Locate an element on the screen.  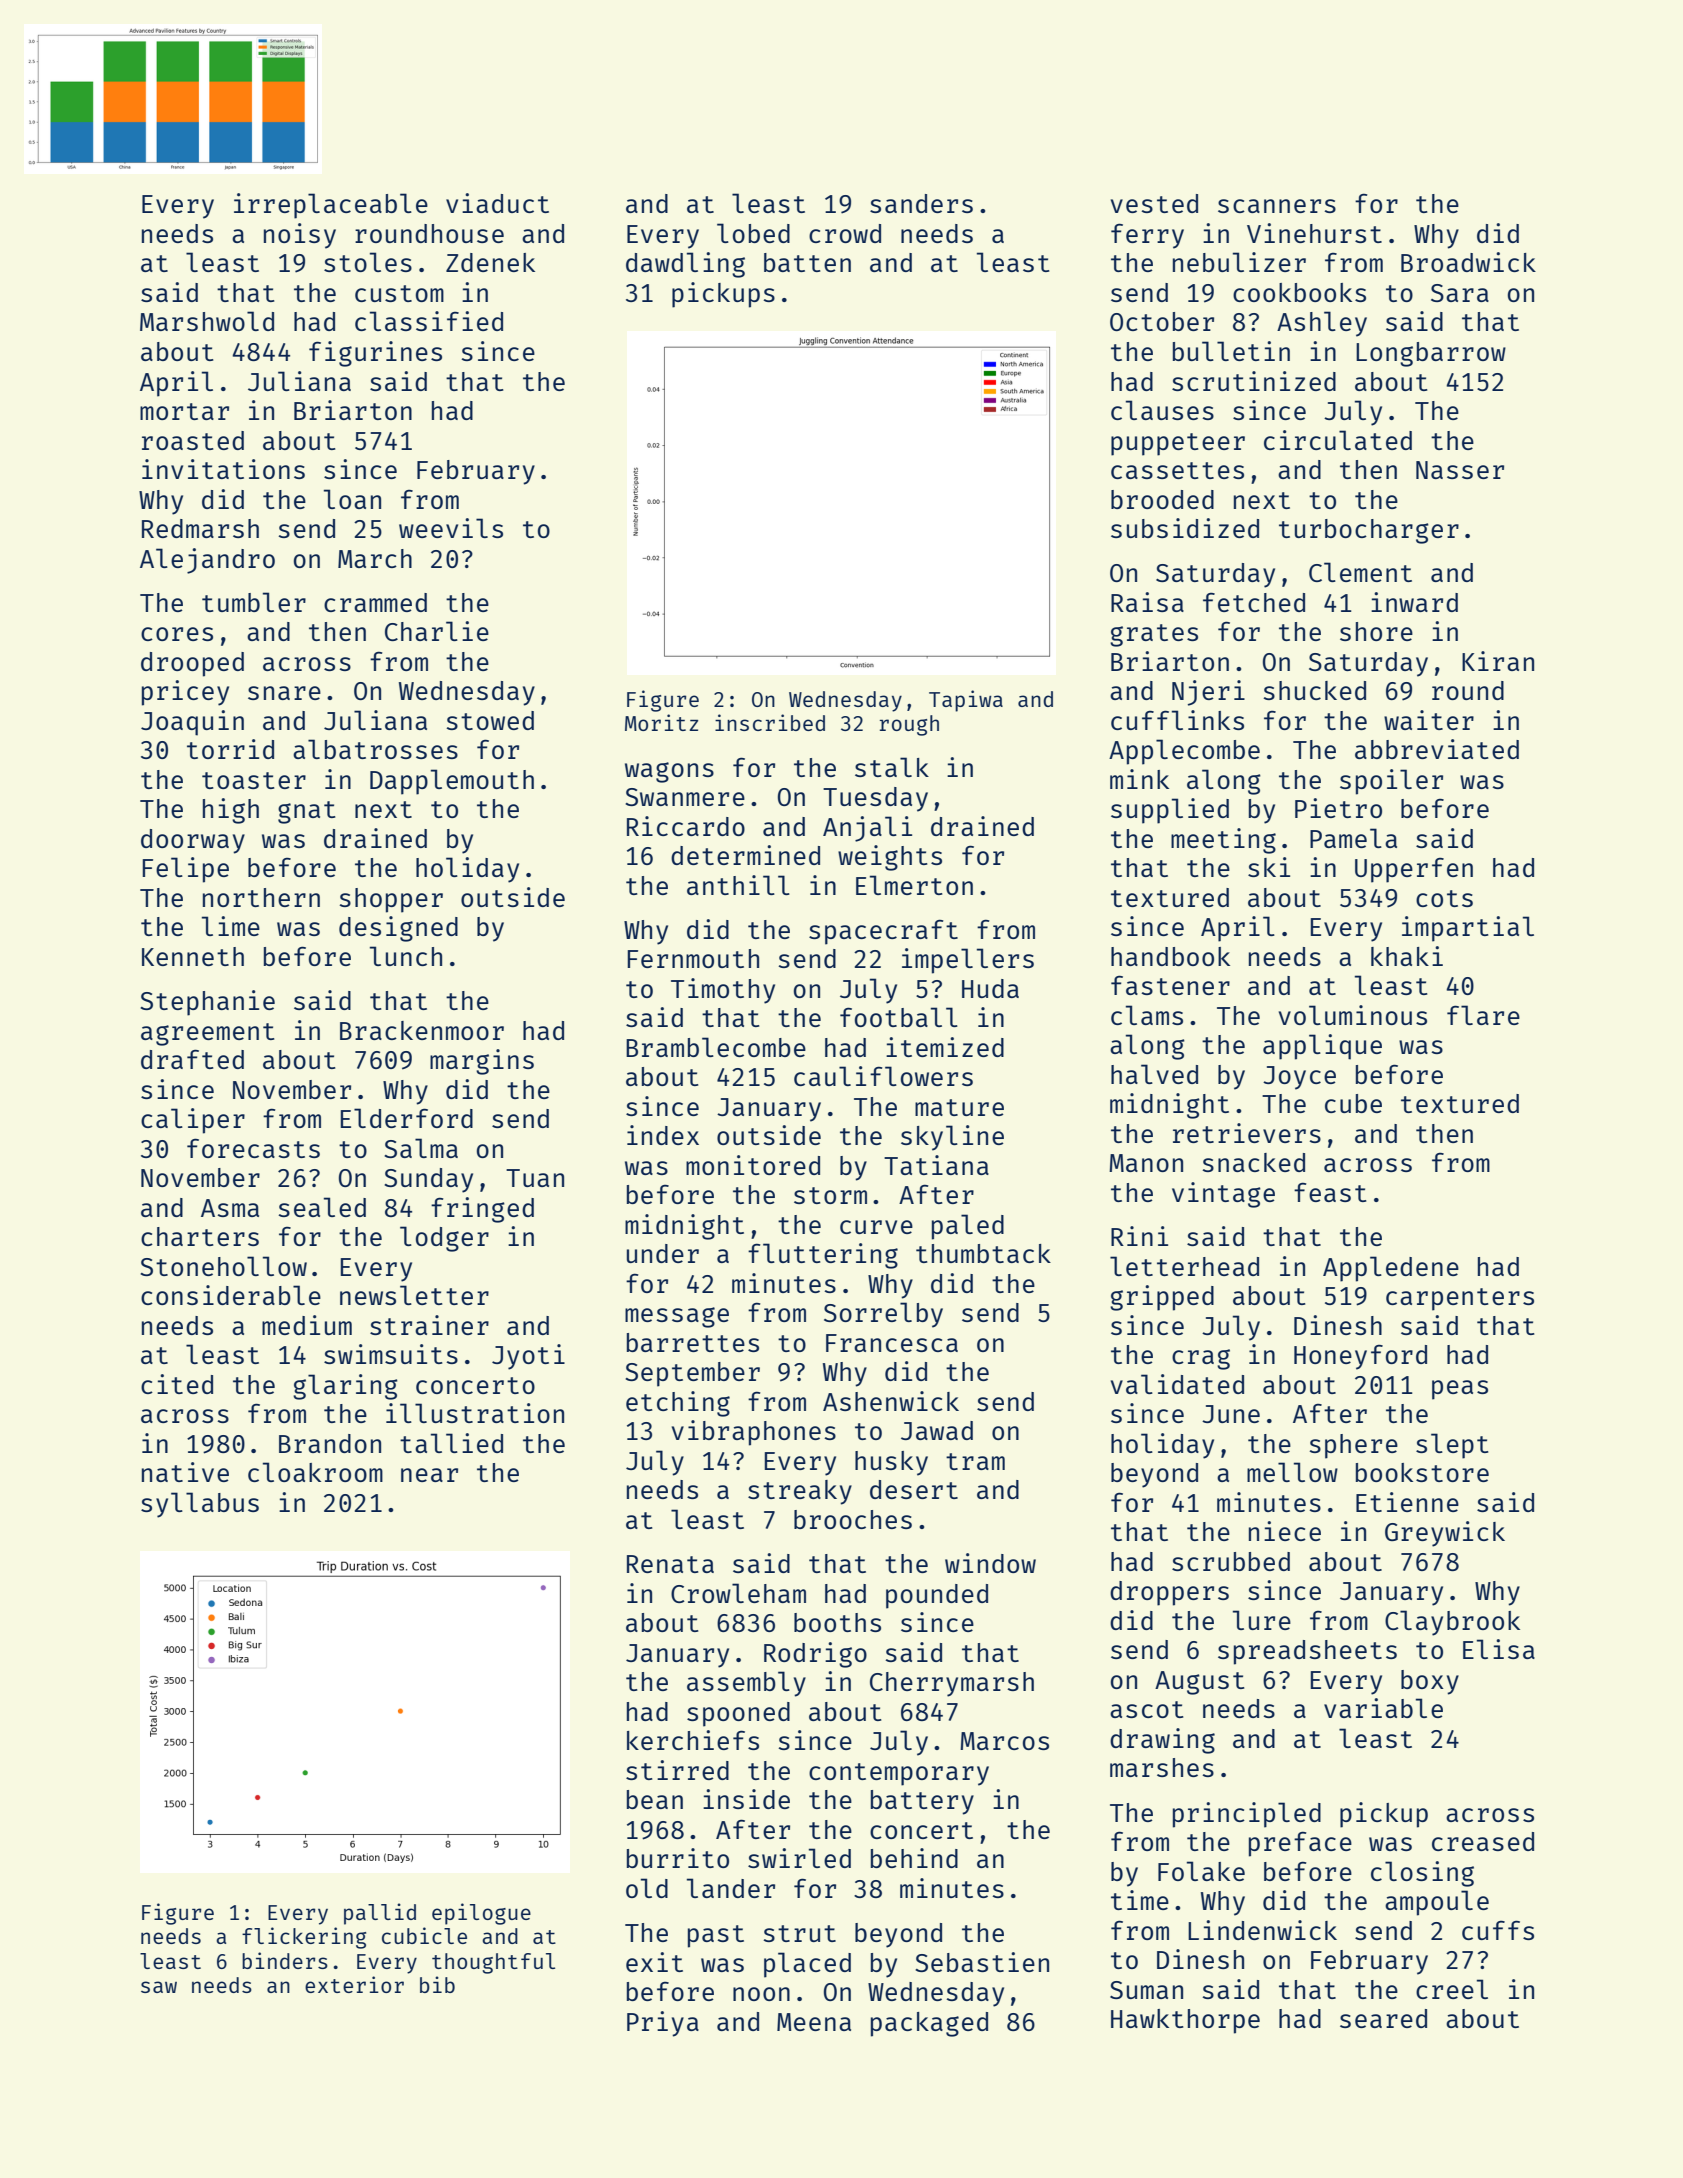
weevils is located at coordinates (451, 528).
